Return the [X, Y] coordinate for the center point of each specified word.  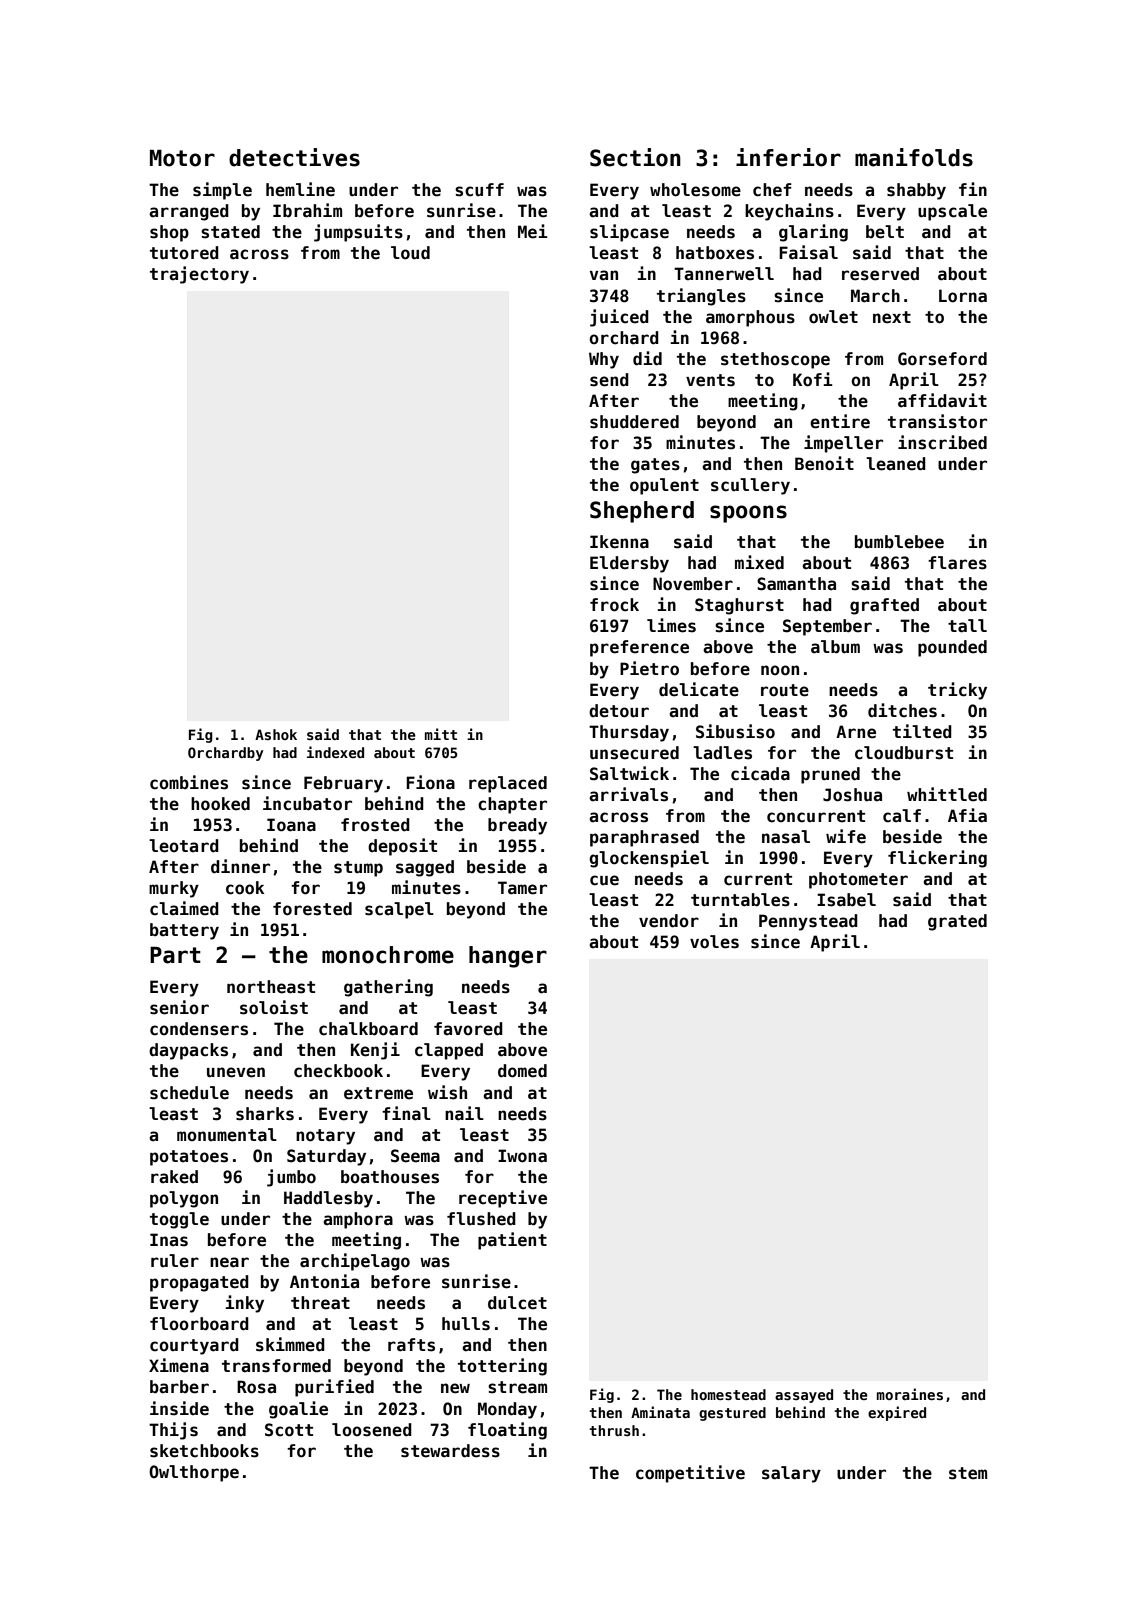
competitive [690, 1474]
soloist [274, 1007]
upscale [952, 212]
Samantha [796, 584]
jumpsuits [358, 233]
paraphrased [644, 838]
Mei [533, 231]
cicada [760, 773]
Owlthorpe [194, 1473]
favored [468, 1029]
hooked [220, 804]
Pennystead [808, 922]
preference [639, 648]
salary [791, 1474]
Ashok [276, 734]
